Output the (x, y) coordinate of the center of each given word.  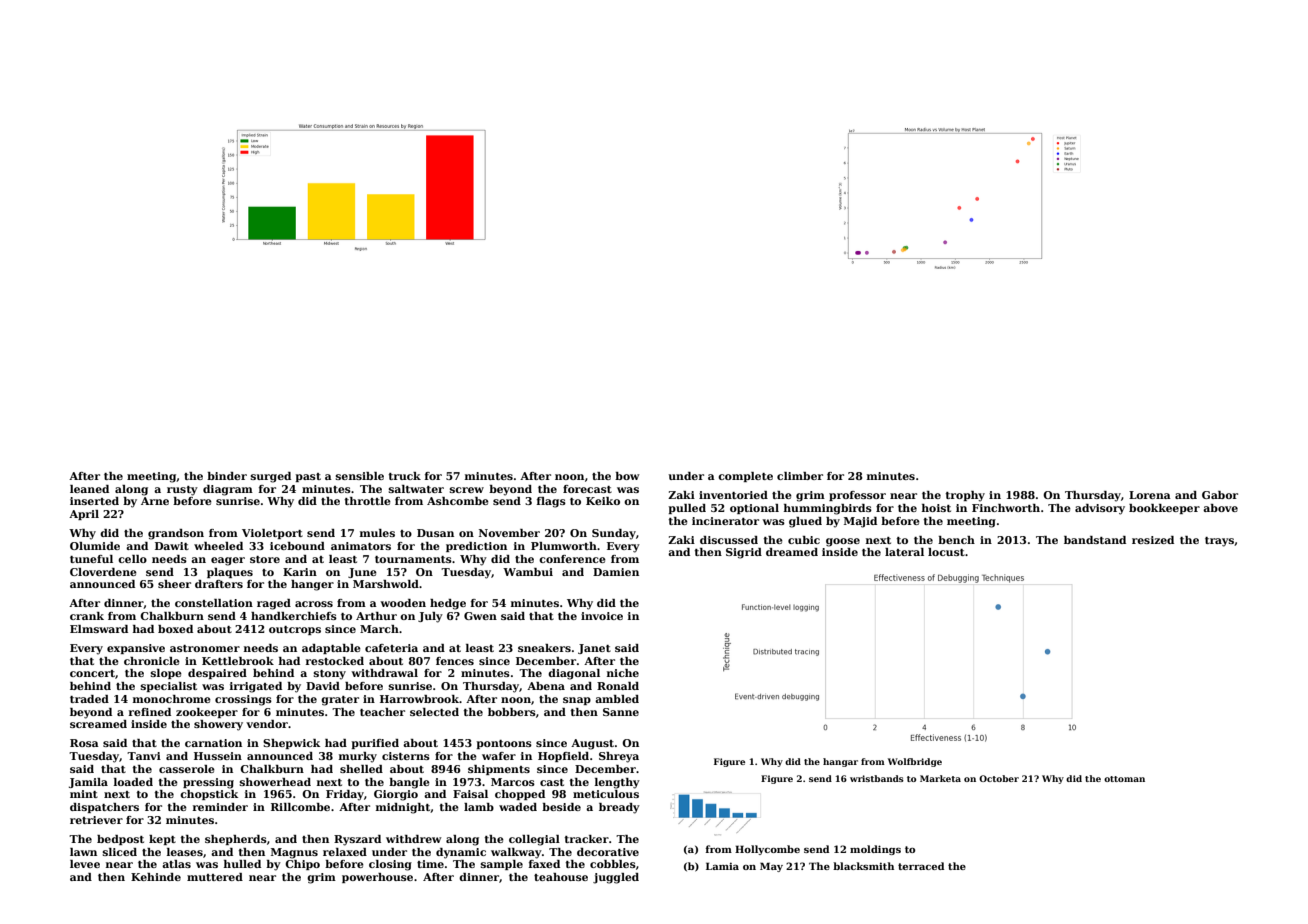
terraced (921, 866)
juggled (616, 878)
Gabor (1220, 495)
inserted (94, 501)
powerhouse (377, 878)
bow (627, 476)
